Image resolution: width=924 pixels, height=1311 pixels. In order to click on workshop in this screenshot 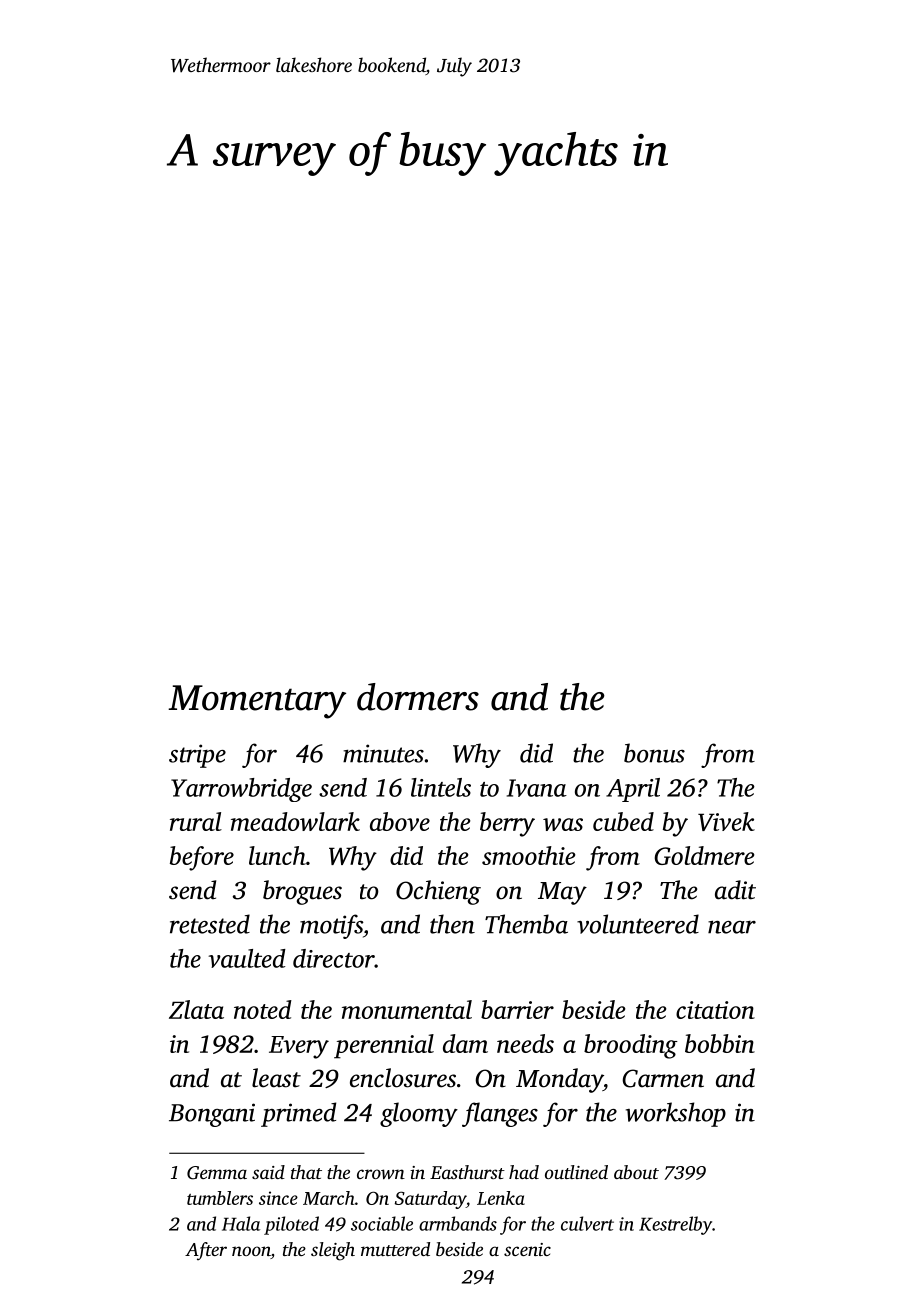, I will do `click(676, 1114)`.
